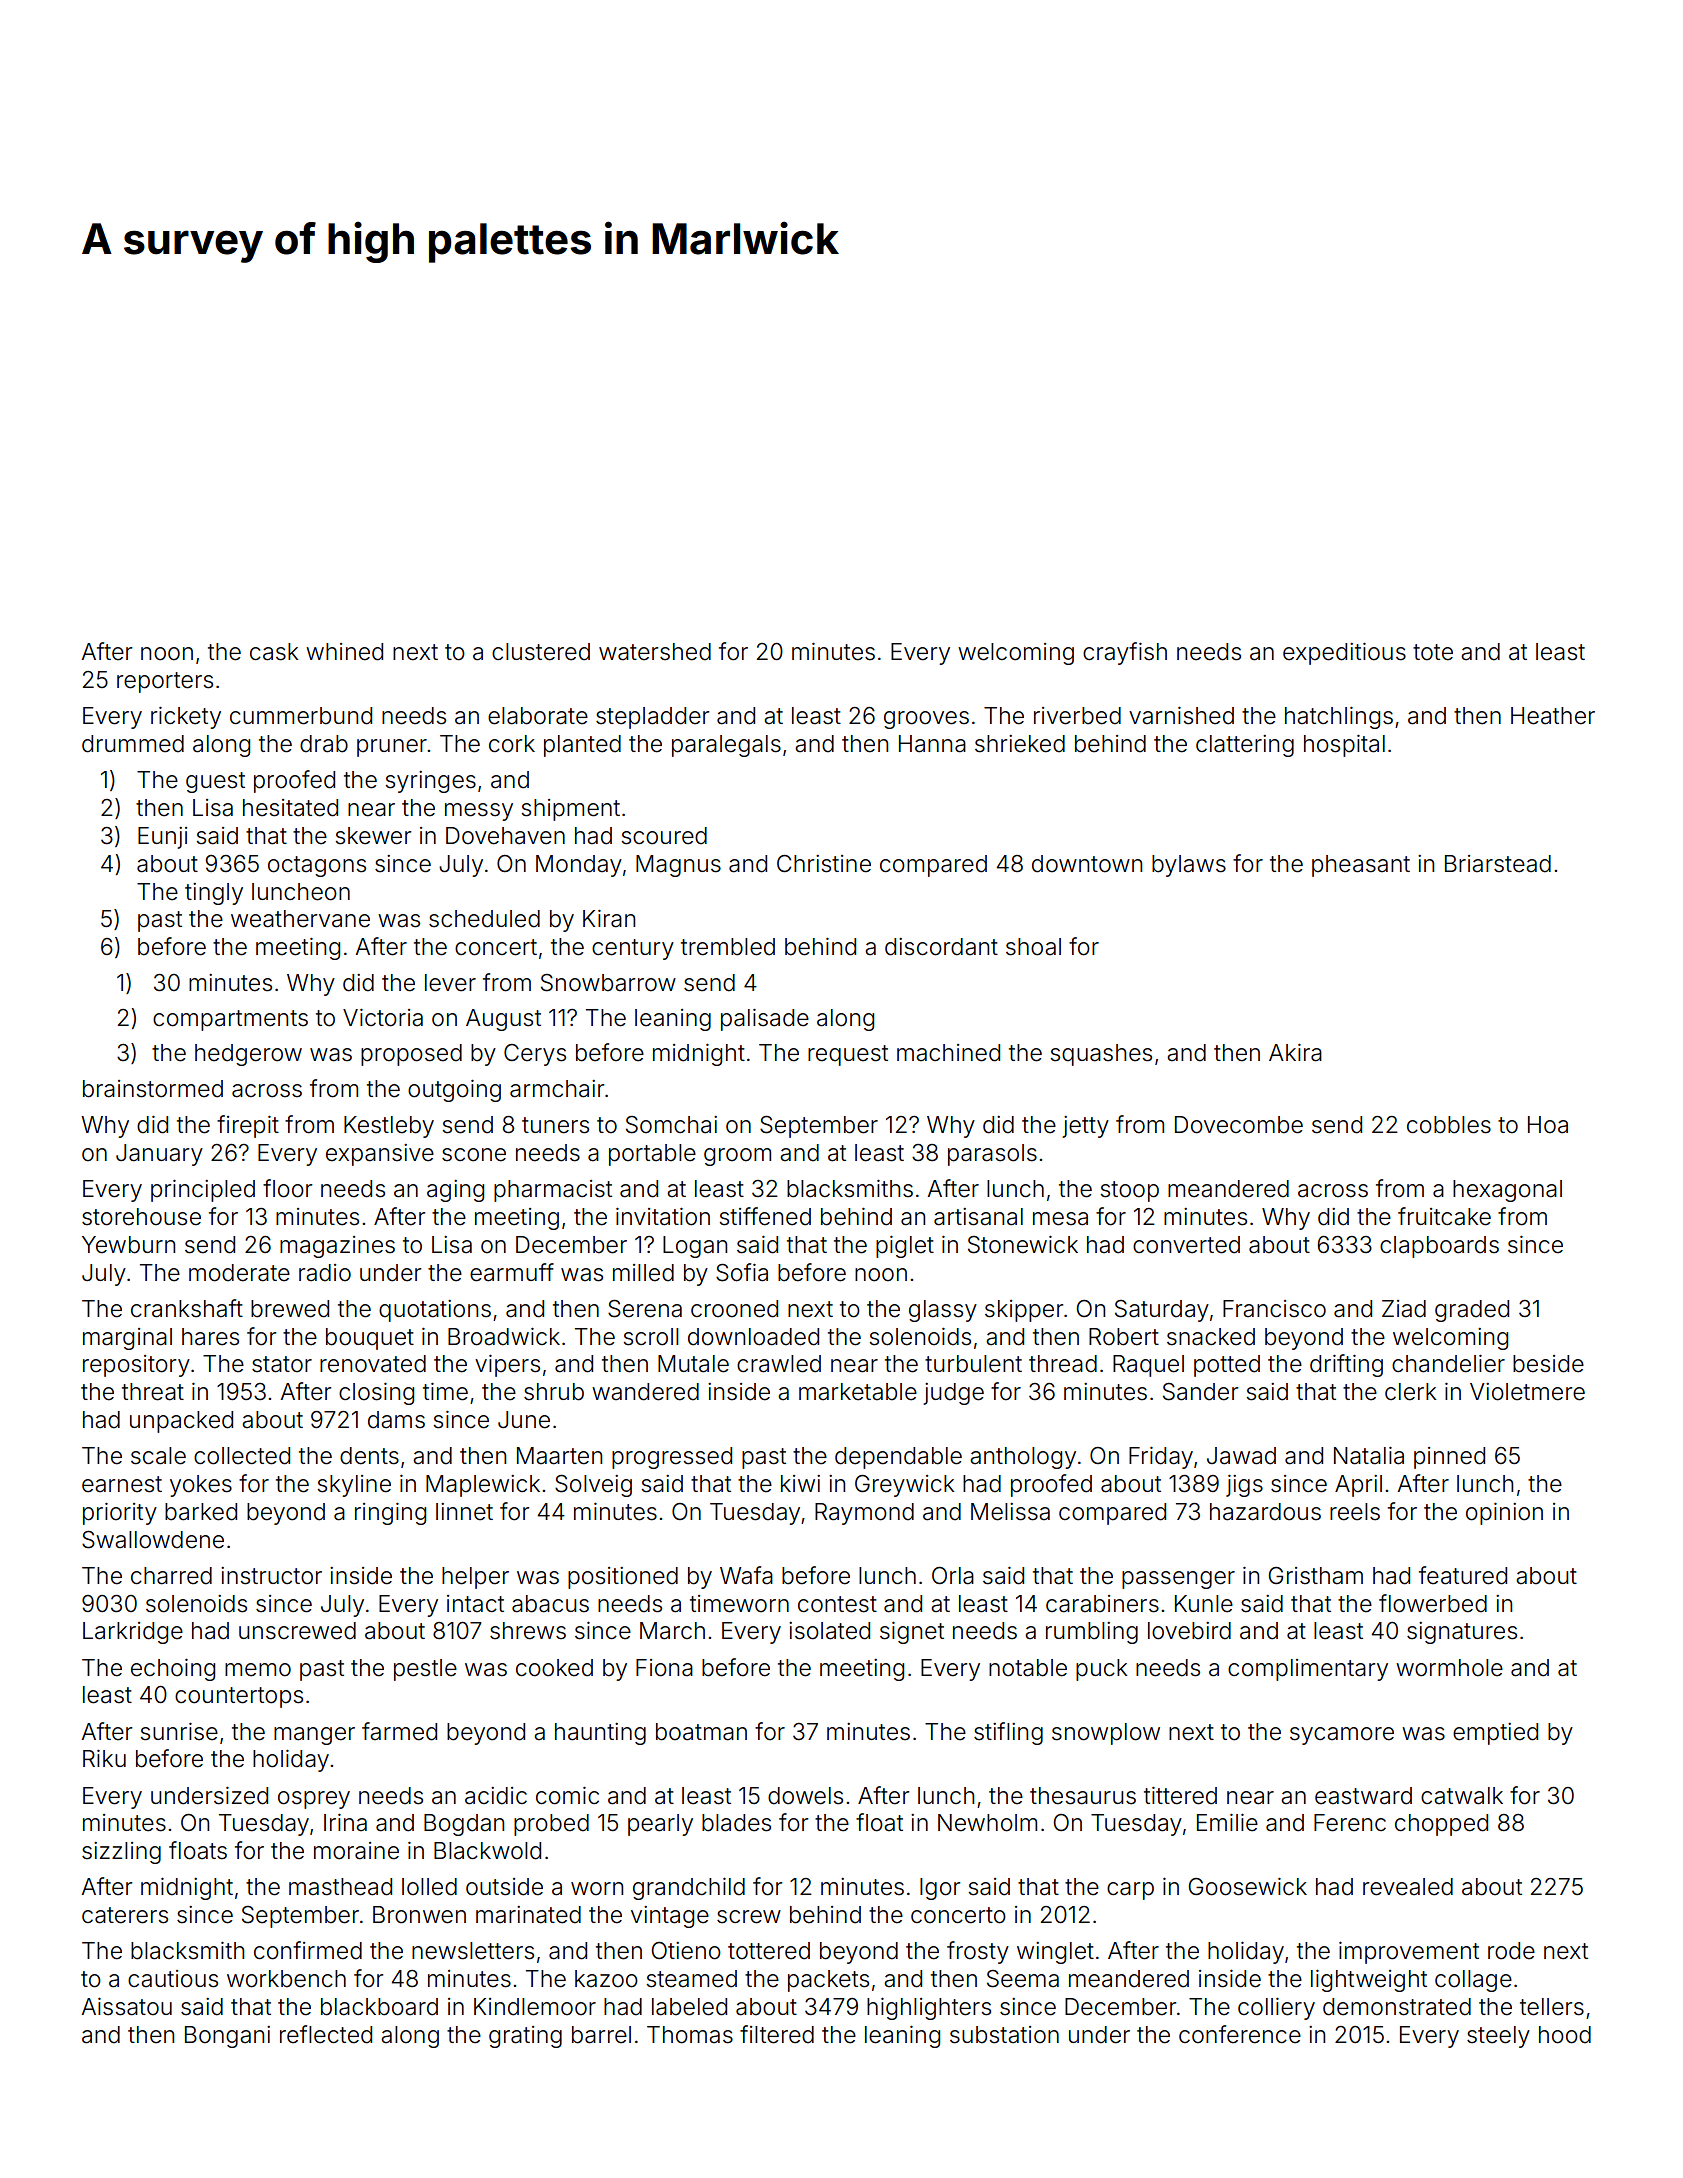  What do you see at coordinates (1227, 1823) in the screenshot?
I see `Emilie` at bounding box center [1227, 1823].
